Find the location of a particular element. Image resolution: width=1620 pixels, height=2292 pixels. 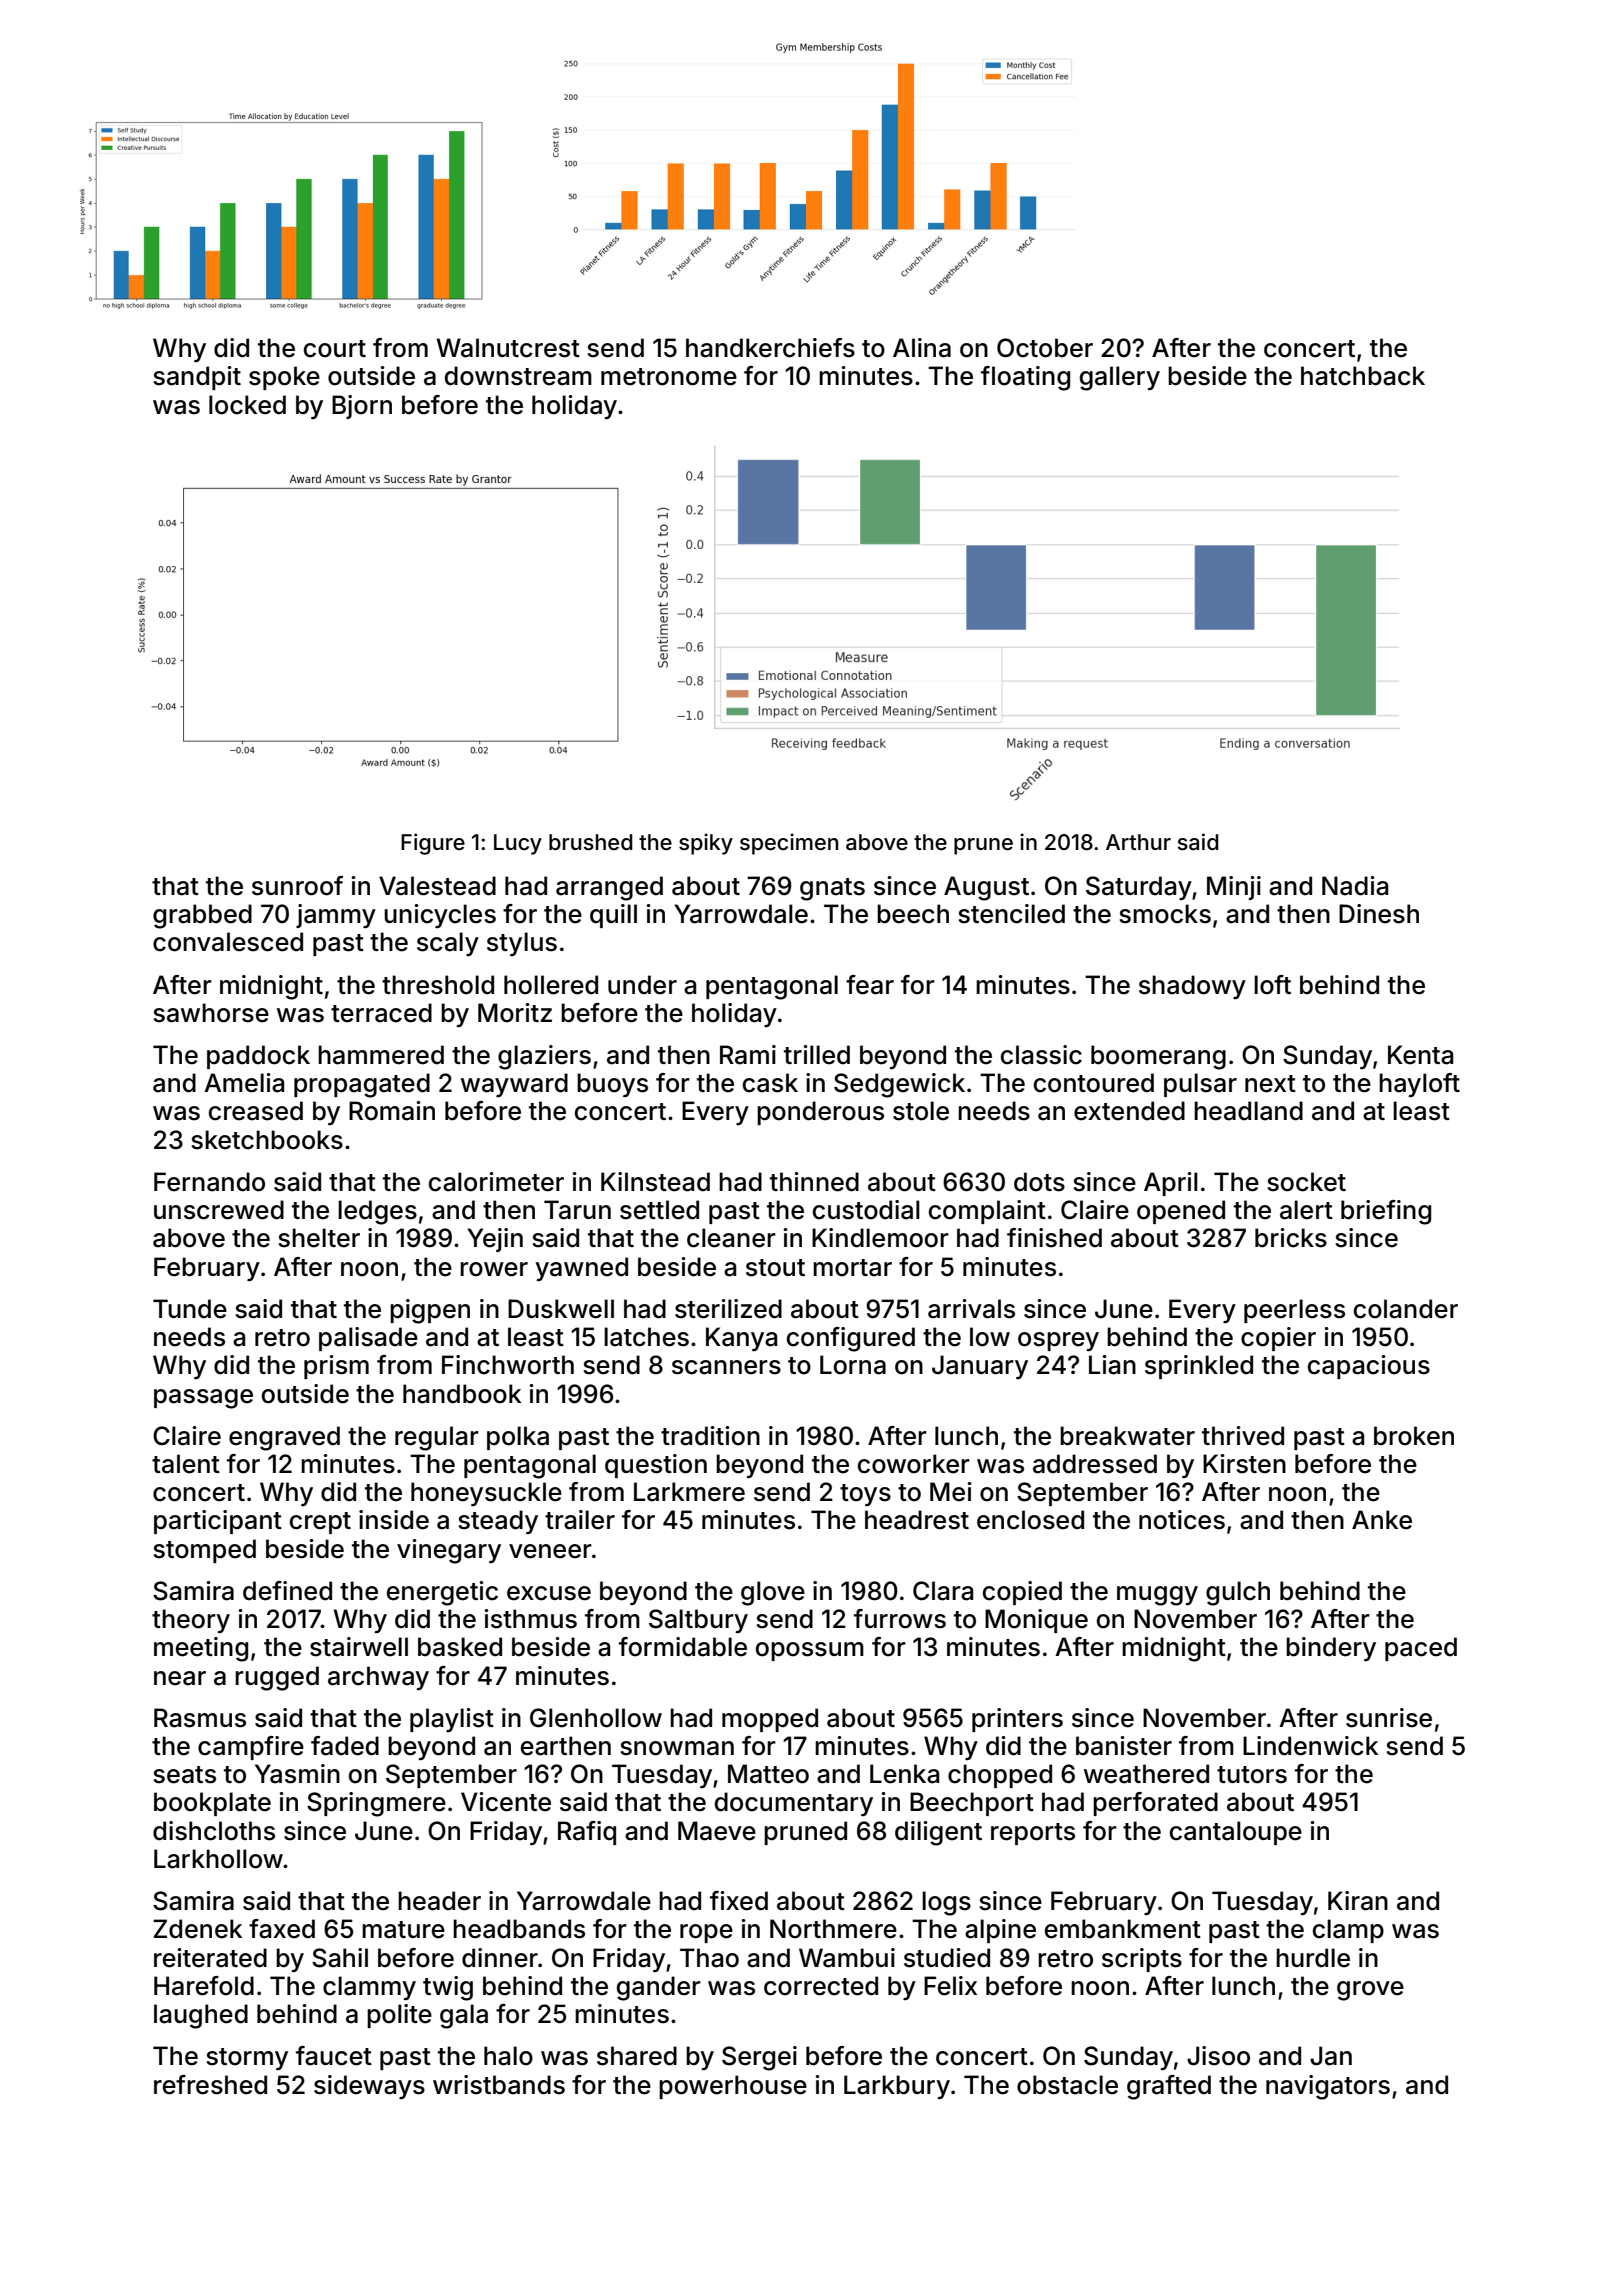

creased is located at coordinates (256, 1111).
